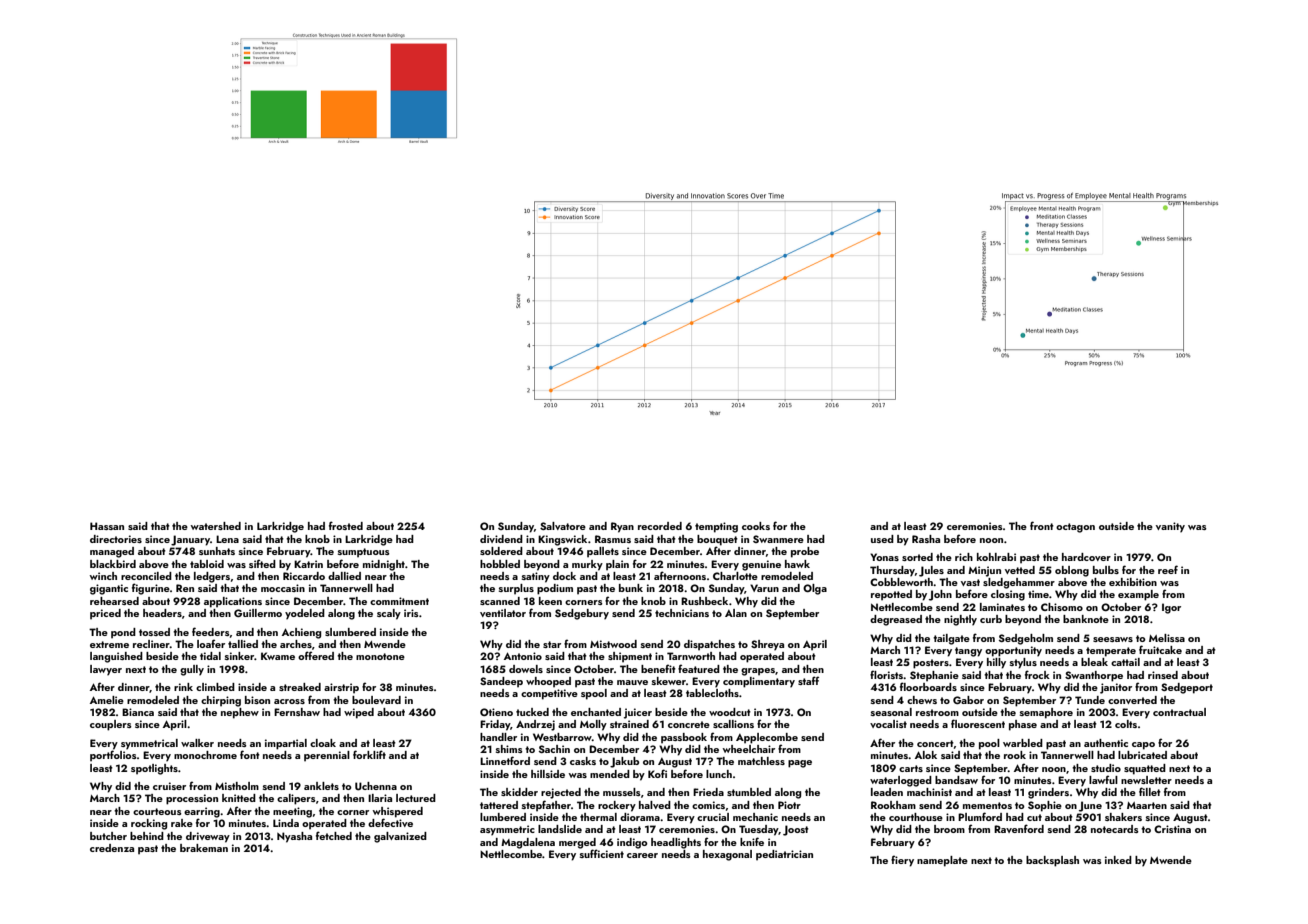  Describe the element at coordinates (610, 774) in the image. I see `mended` at that location.
